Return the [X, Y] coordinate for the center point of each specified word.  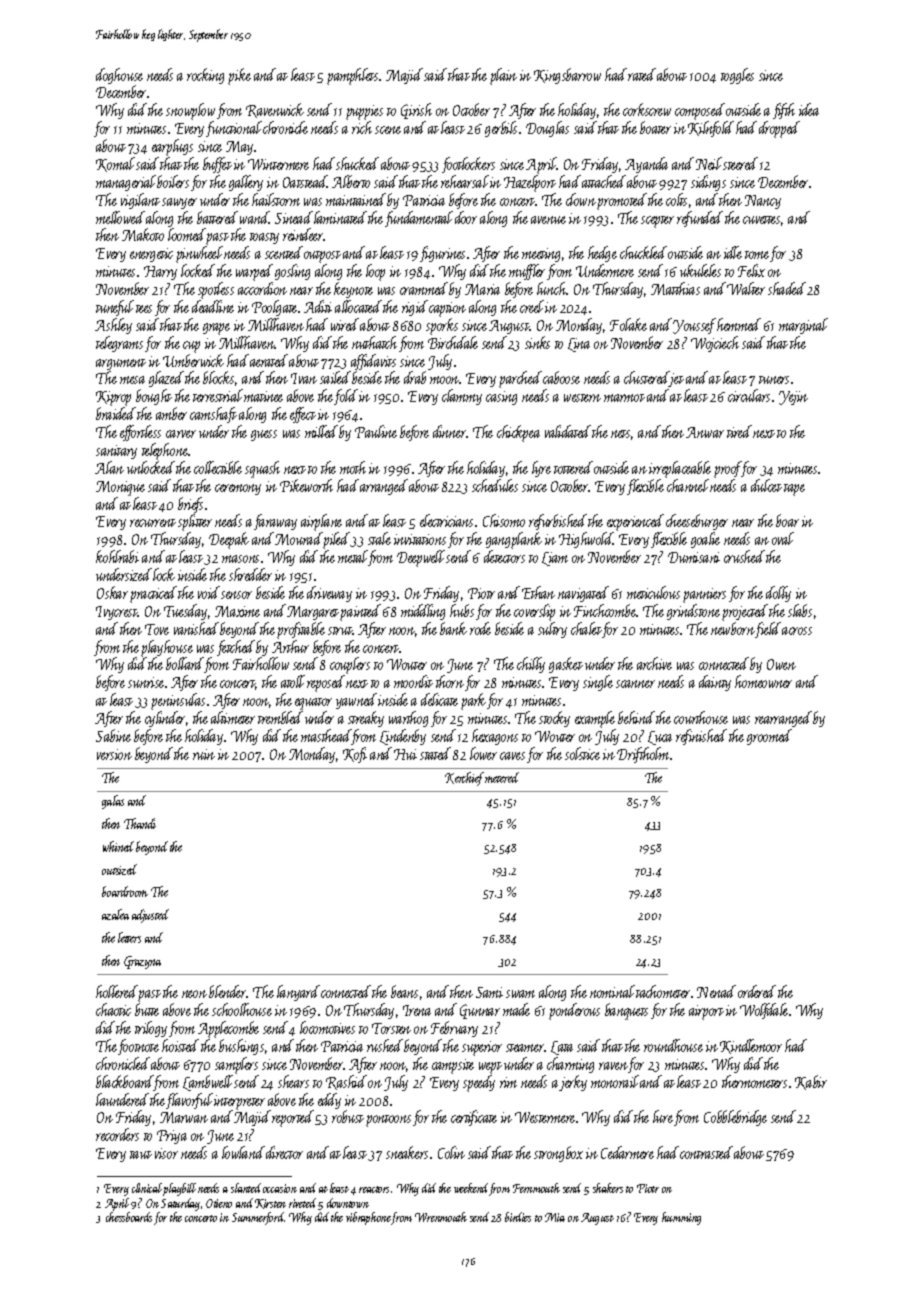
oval [783, 538]
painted [360, 612]
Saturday [180, 1204]
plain [503, 76]
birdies [518, 1217]
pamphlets [352, 76]
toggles [737, 76]
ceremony [238, 489]
